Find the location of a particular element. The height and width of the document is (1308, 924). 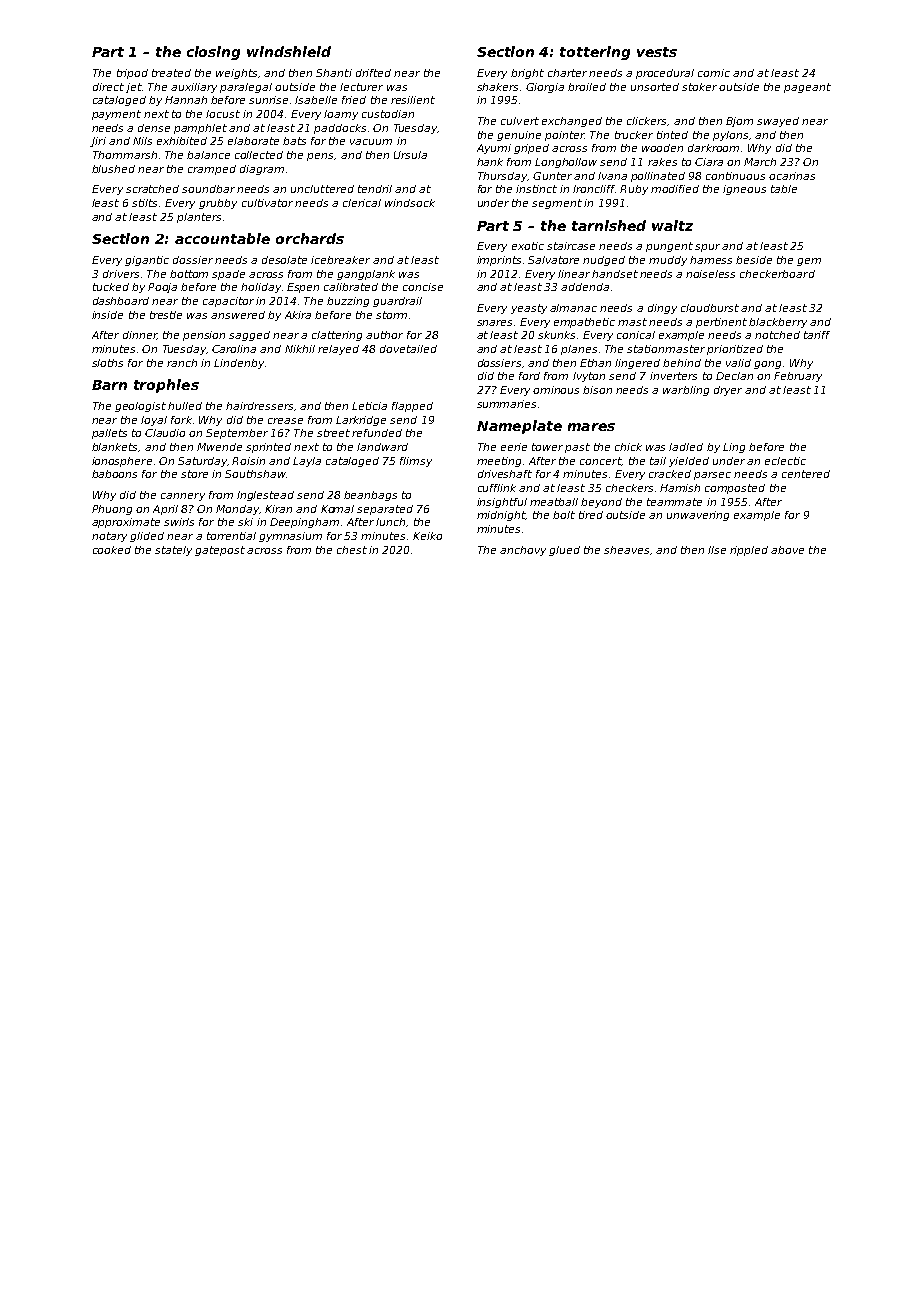

Gunter is located at coordinates (552, 176).
